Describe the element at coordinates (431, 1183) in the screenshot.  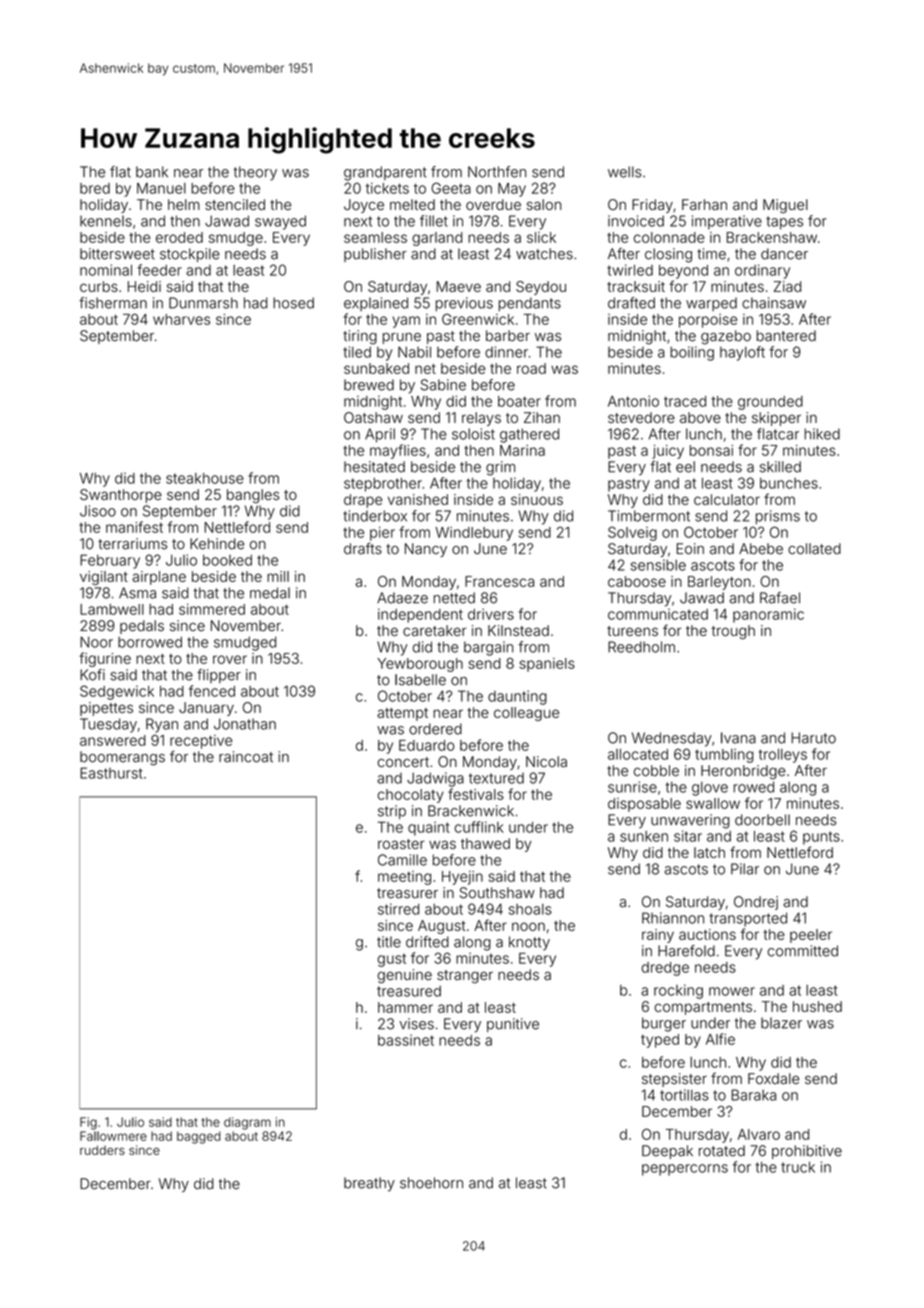
I see `shoehorn` at that location.
